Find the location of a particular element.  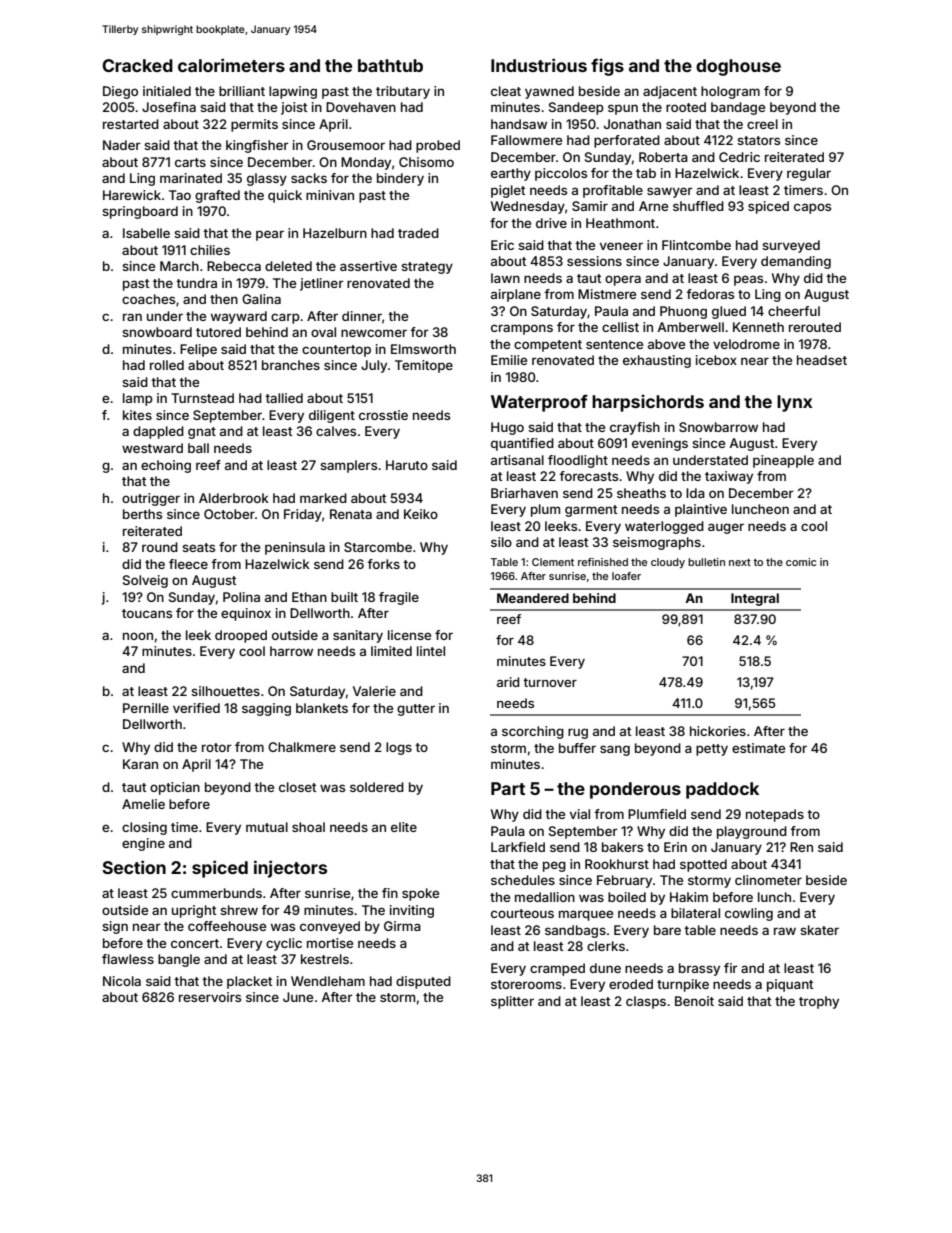

branches is located at coordinates (291, 365).
